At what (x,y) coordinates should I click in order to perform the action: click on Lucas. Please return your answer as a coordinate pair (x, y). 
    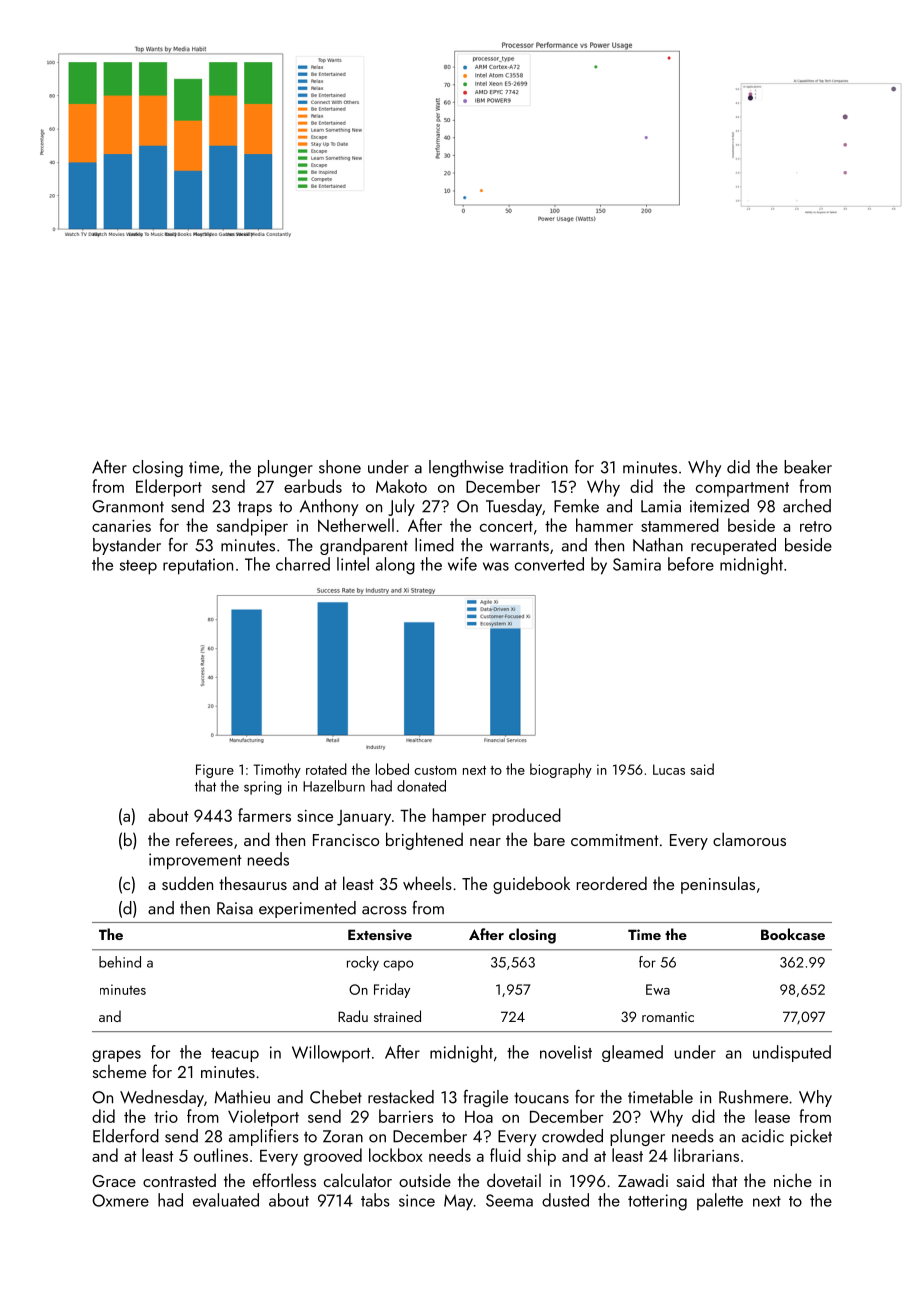
    Looking at the image, I should click on (669, 769).
